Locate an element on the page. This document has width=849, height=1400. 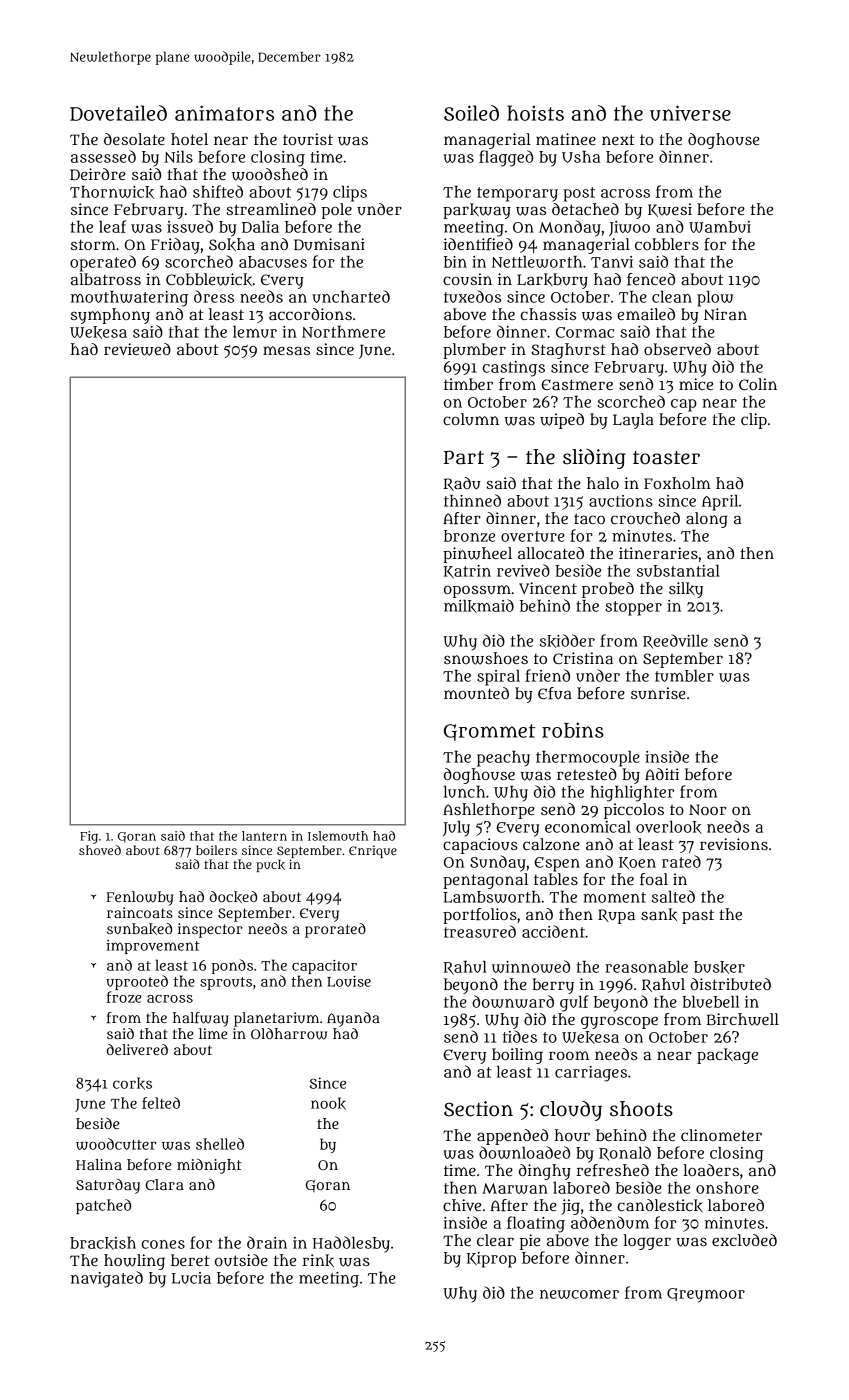
Deirdre is located at coordinates (98, 174).
